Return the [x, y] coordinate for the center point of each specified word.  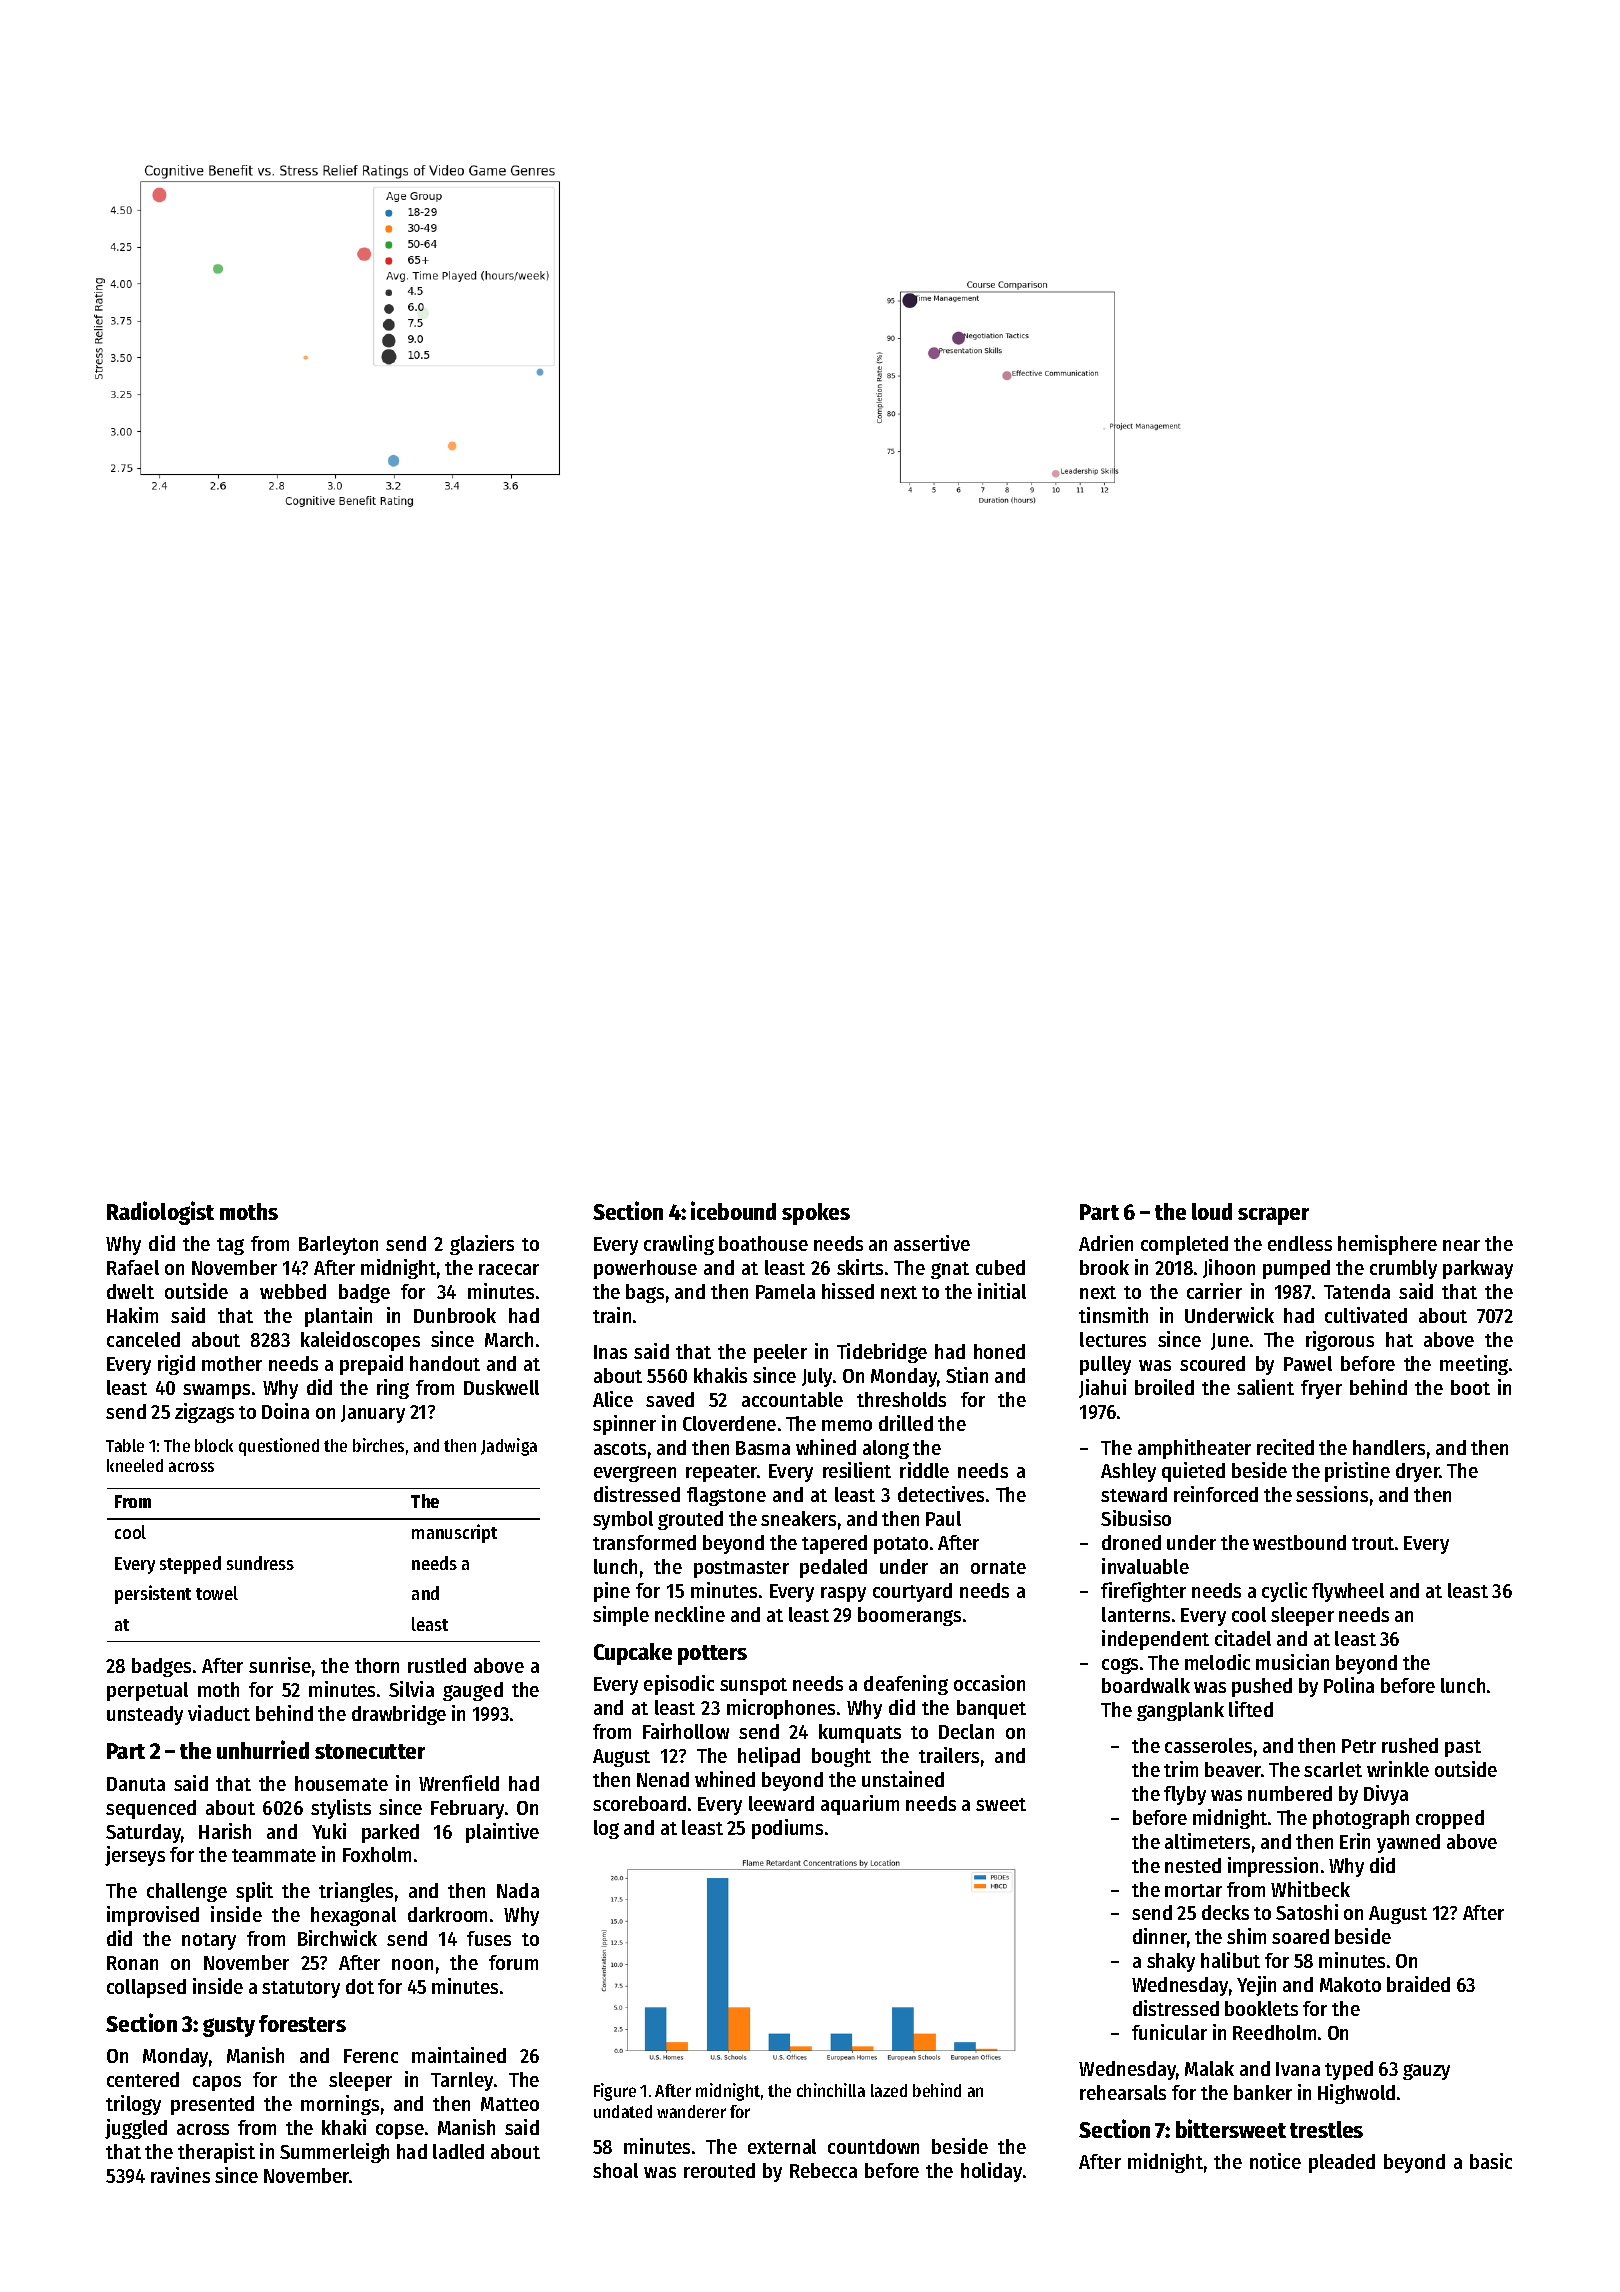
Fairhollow [686, 1731]
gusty [229, 2027]
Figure [615, 2092]
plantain [338, 1317]
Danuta [136, 1784]
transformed [644, 1542]
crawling [679, 1245]
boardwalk [1146, 1685]
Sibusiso [1136, 1518]
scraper [1273, 1216]
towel [217, 1593]
